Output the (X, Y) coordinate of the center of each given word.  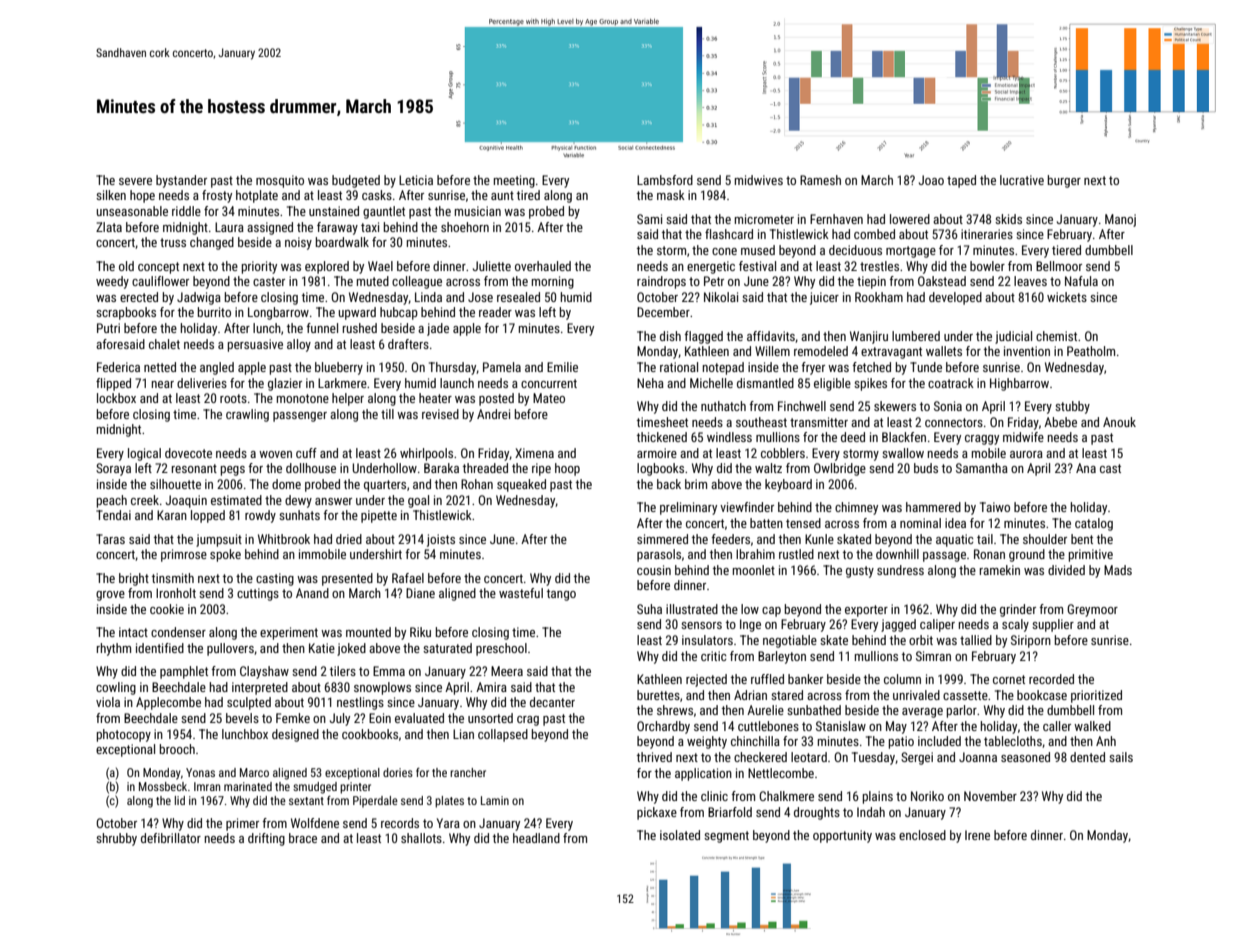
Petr (714, 281)
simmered (662, 539)
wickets (1067, 297)
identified (160, 648)
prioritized (1096, 696)
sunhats (299, 515)
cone (724, 251)
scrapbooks (126, 313)
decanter (552, 702)
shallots (421, 838)
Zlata (109, 227)
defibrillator (171, 838)
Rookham (879, 297)
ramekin (1000, 570)
